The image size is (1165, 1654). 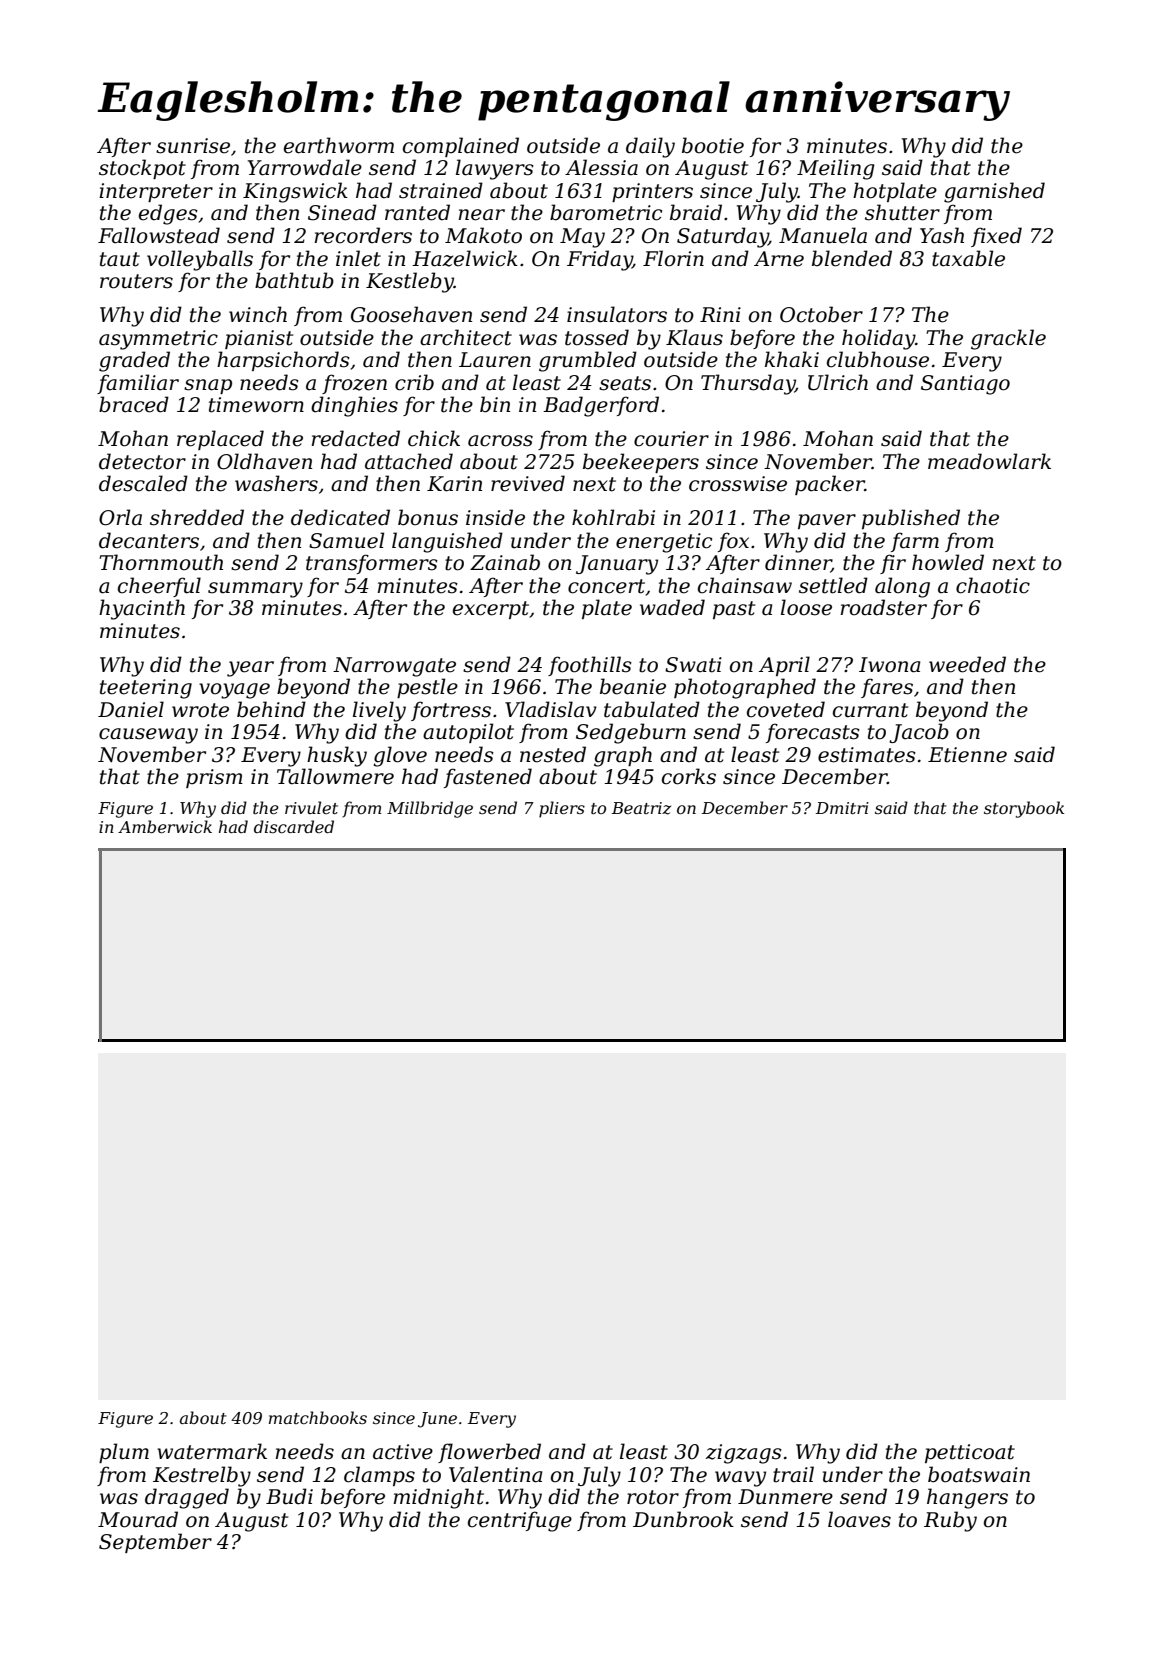 What do you see at coordinates (339, 145) in the screenshot?
I see `earthworm` at bounding box center [339, 145].
